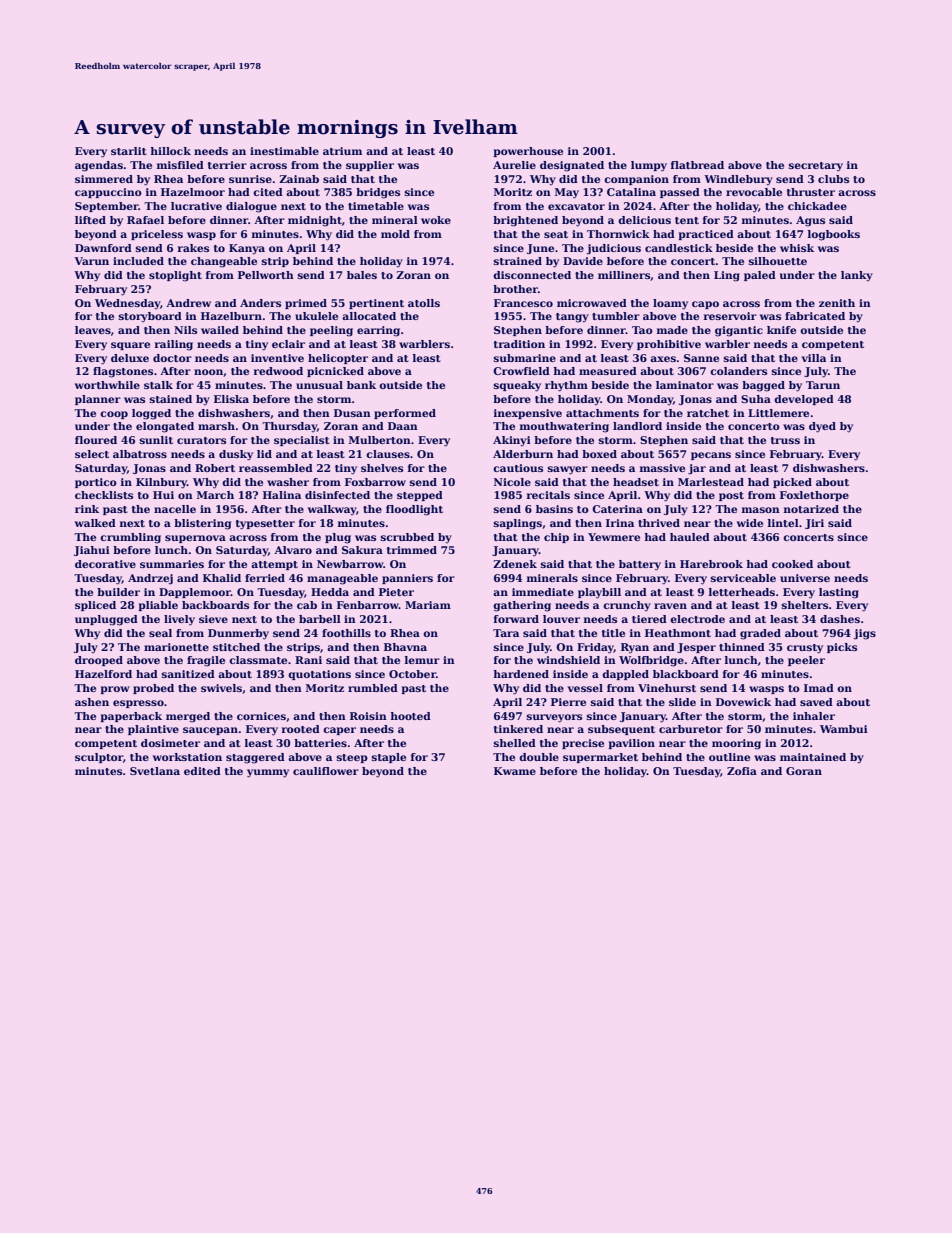 The width and height of the page is (952, 1233). Describe the element at coordinates (528, 152) in the page. I see `powerhouse` at that location.
